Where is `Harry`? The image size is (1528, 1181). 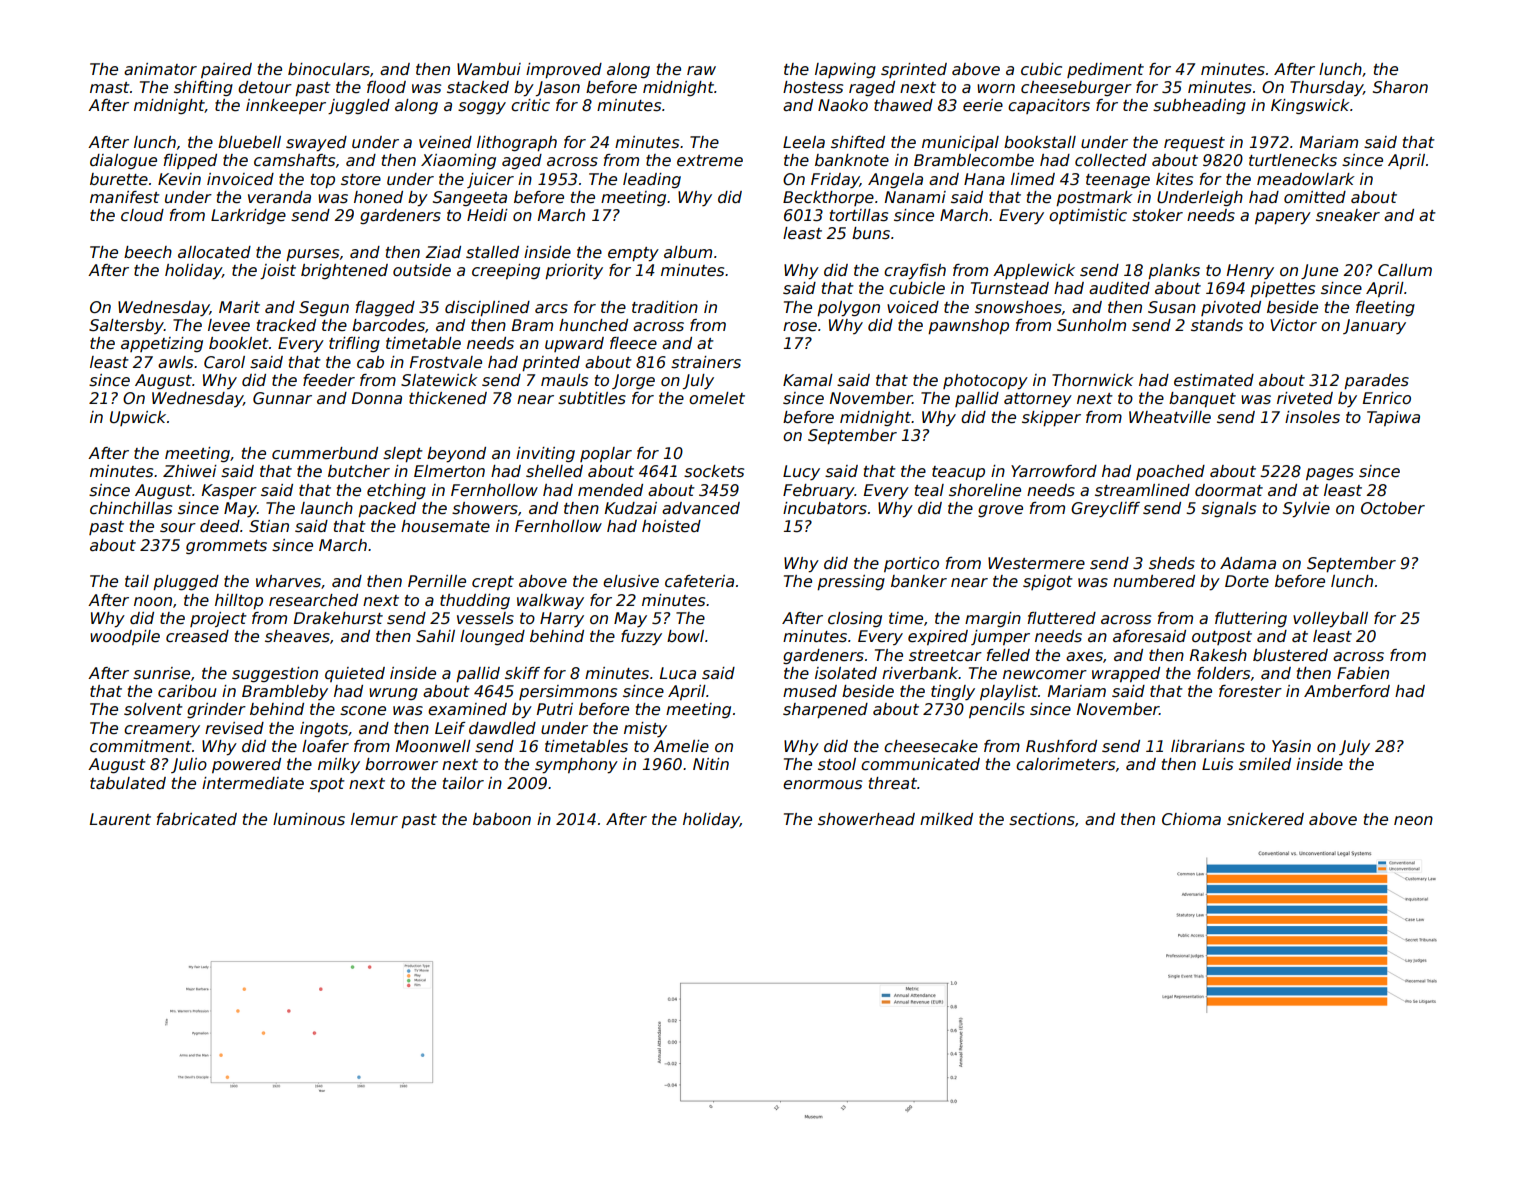 Harry is located at coordinates (562, 619).
